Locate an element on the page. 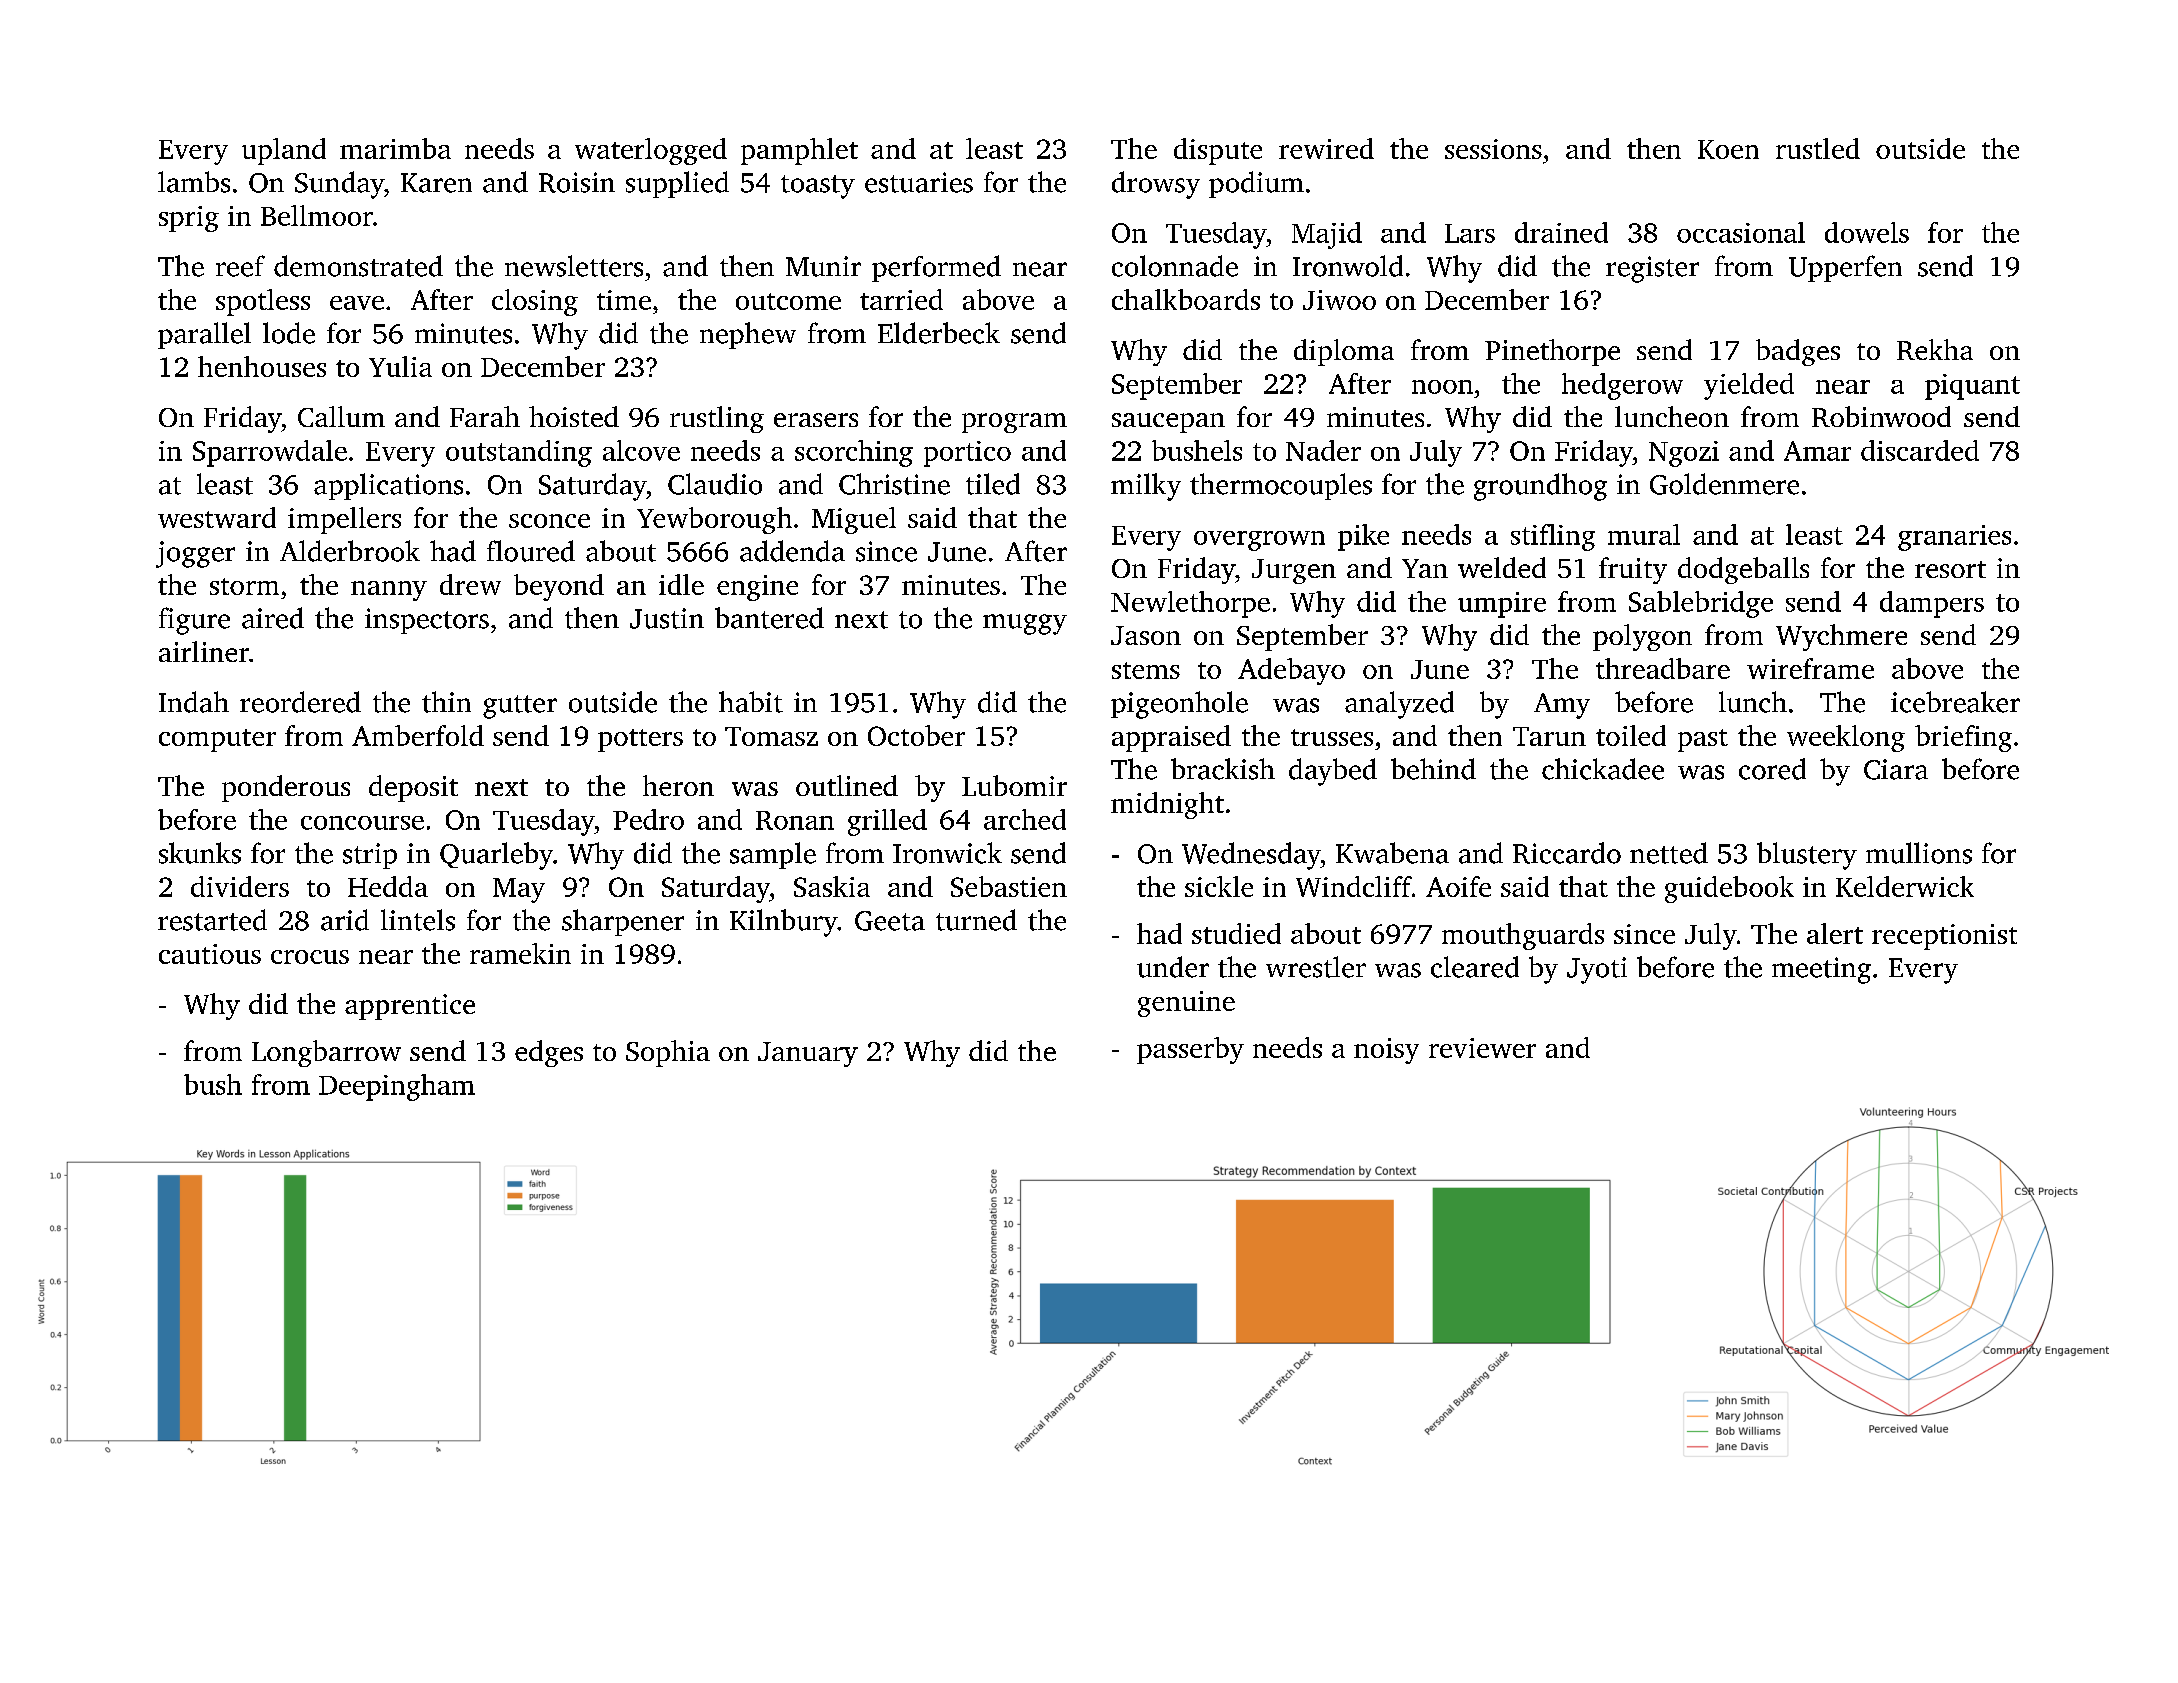 This page has height=1683, width=2178. hoisted is located at coordinates (574, 416).
